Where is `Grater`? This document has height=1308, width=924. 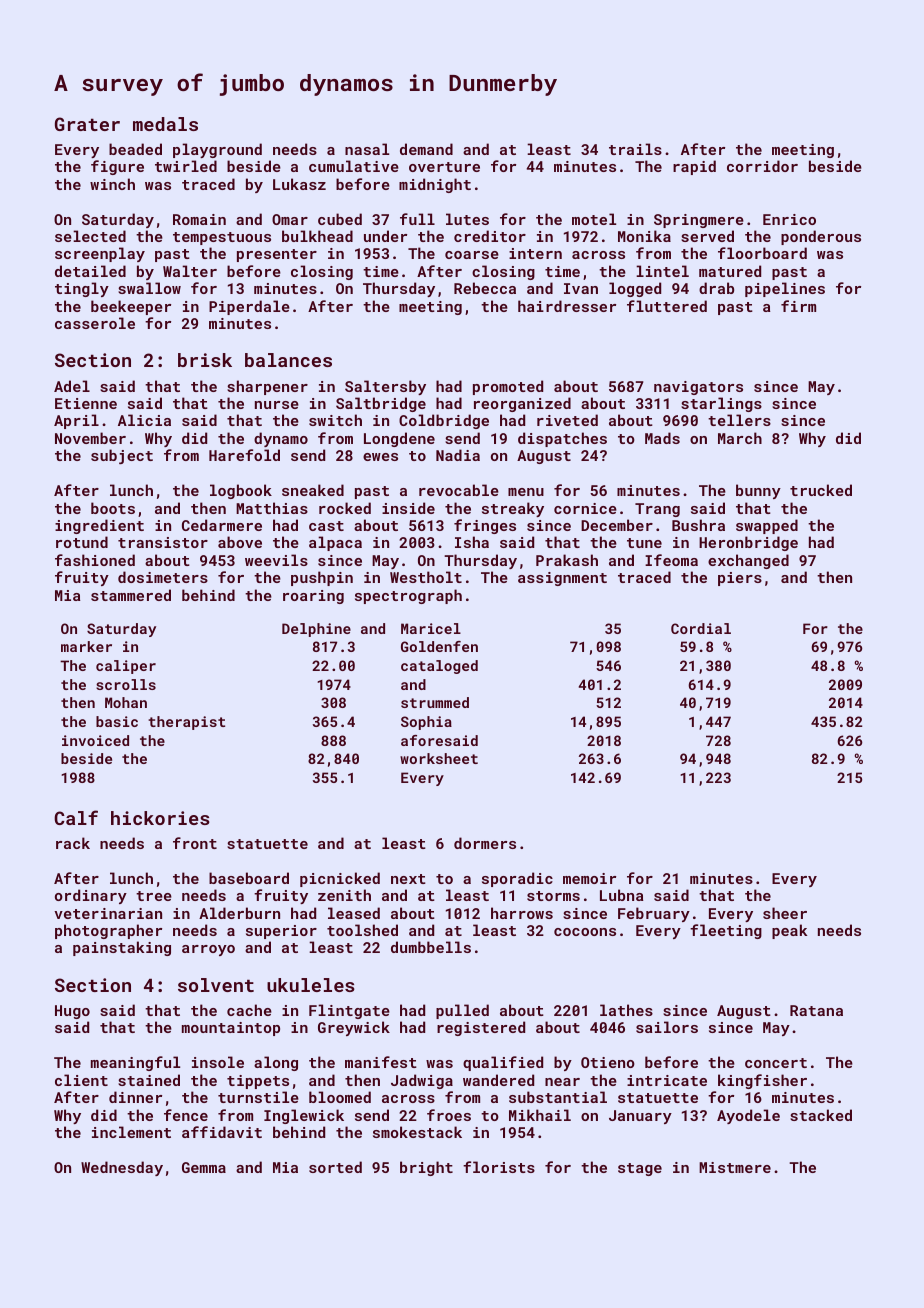 Grater is located at coordinates (87, 124).
